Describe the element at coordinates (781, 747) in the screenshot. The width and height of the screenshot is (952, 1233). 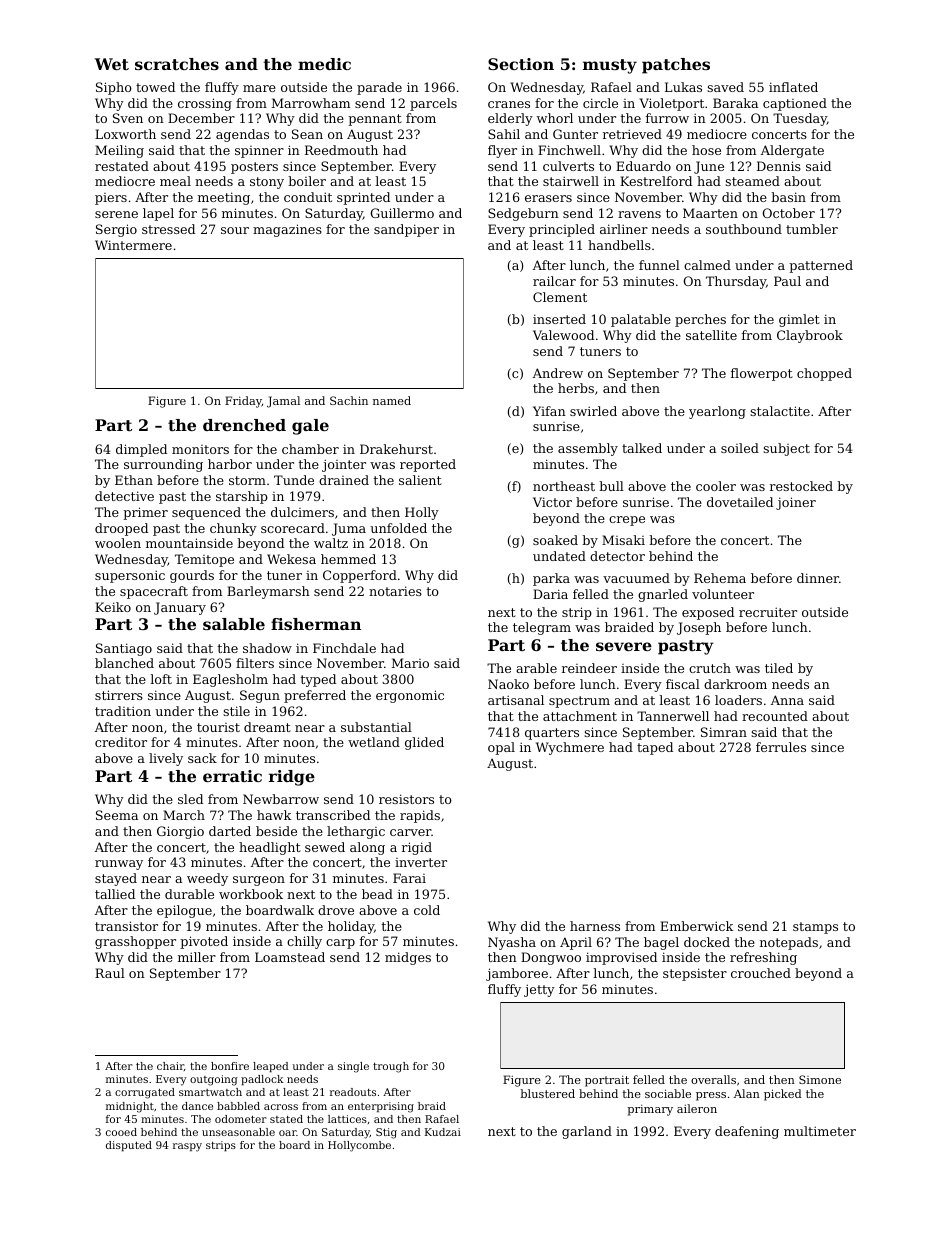
I see `ferrules` at that location.
